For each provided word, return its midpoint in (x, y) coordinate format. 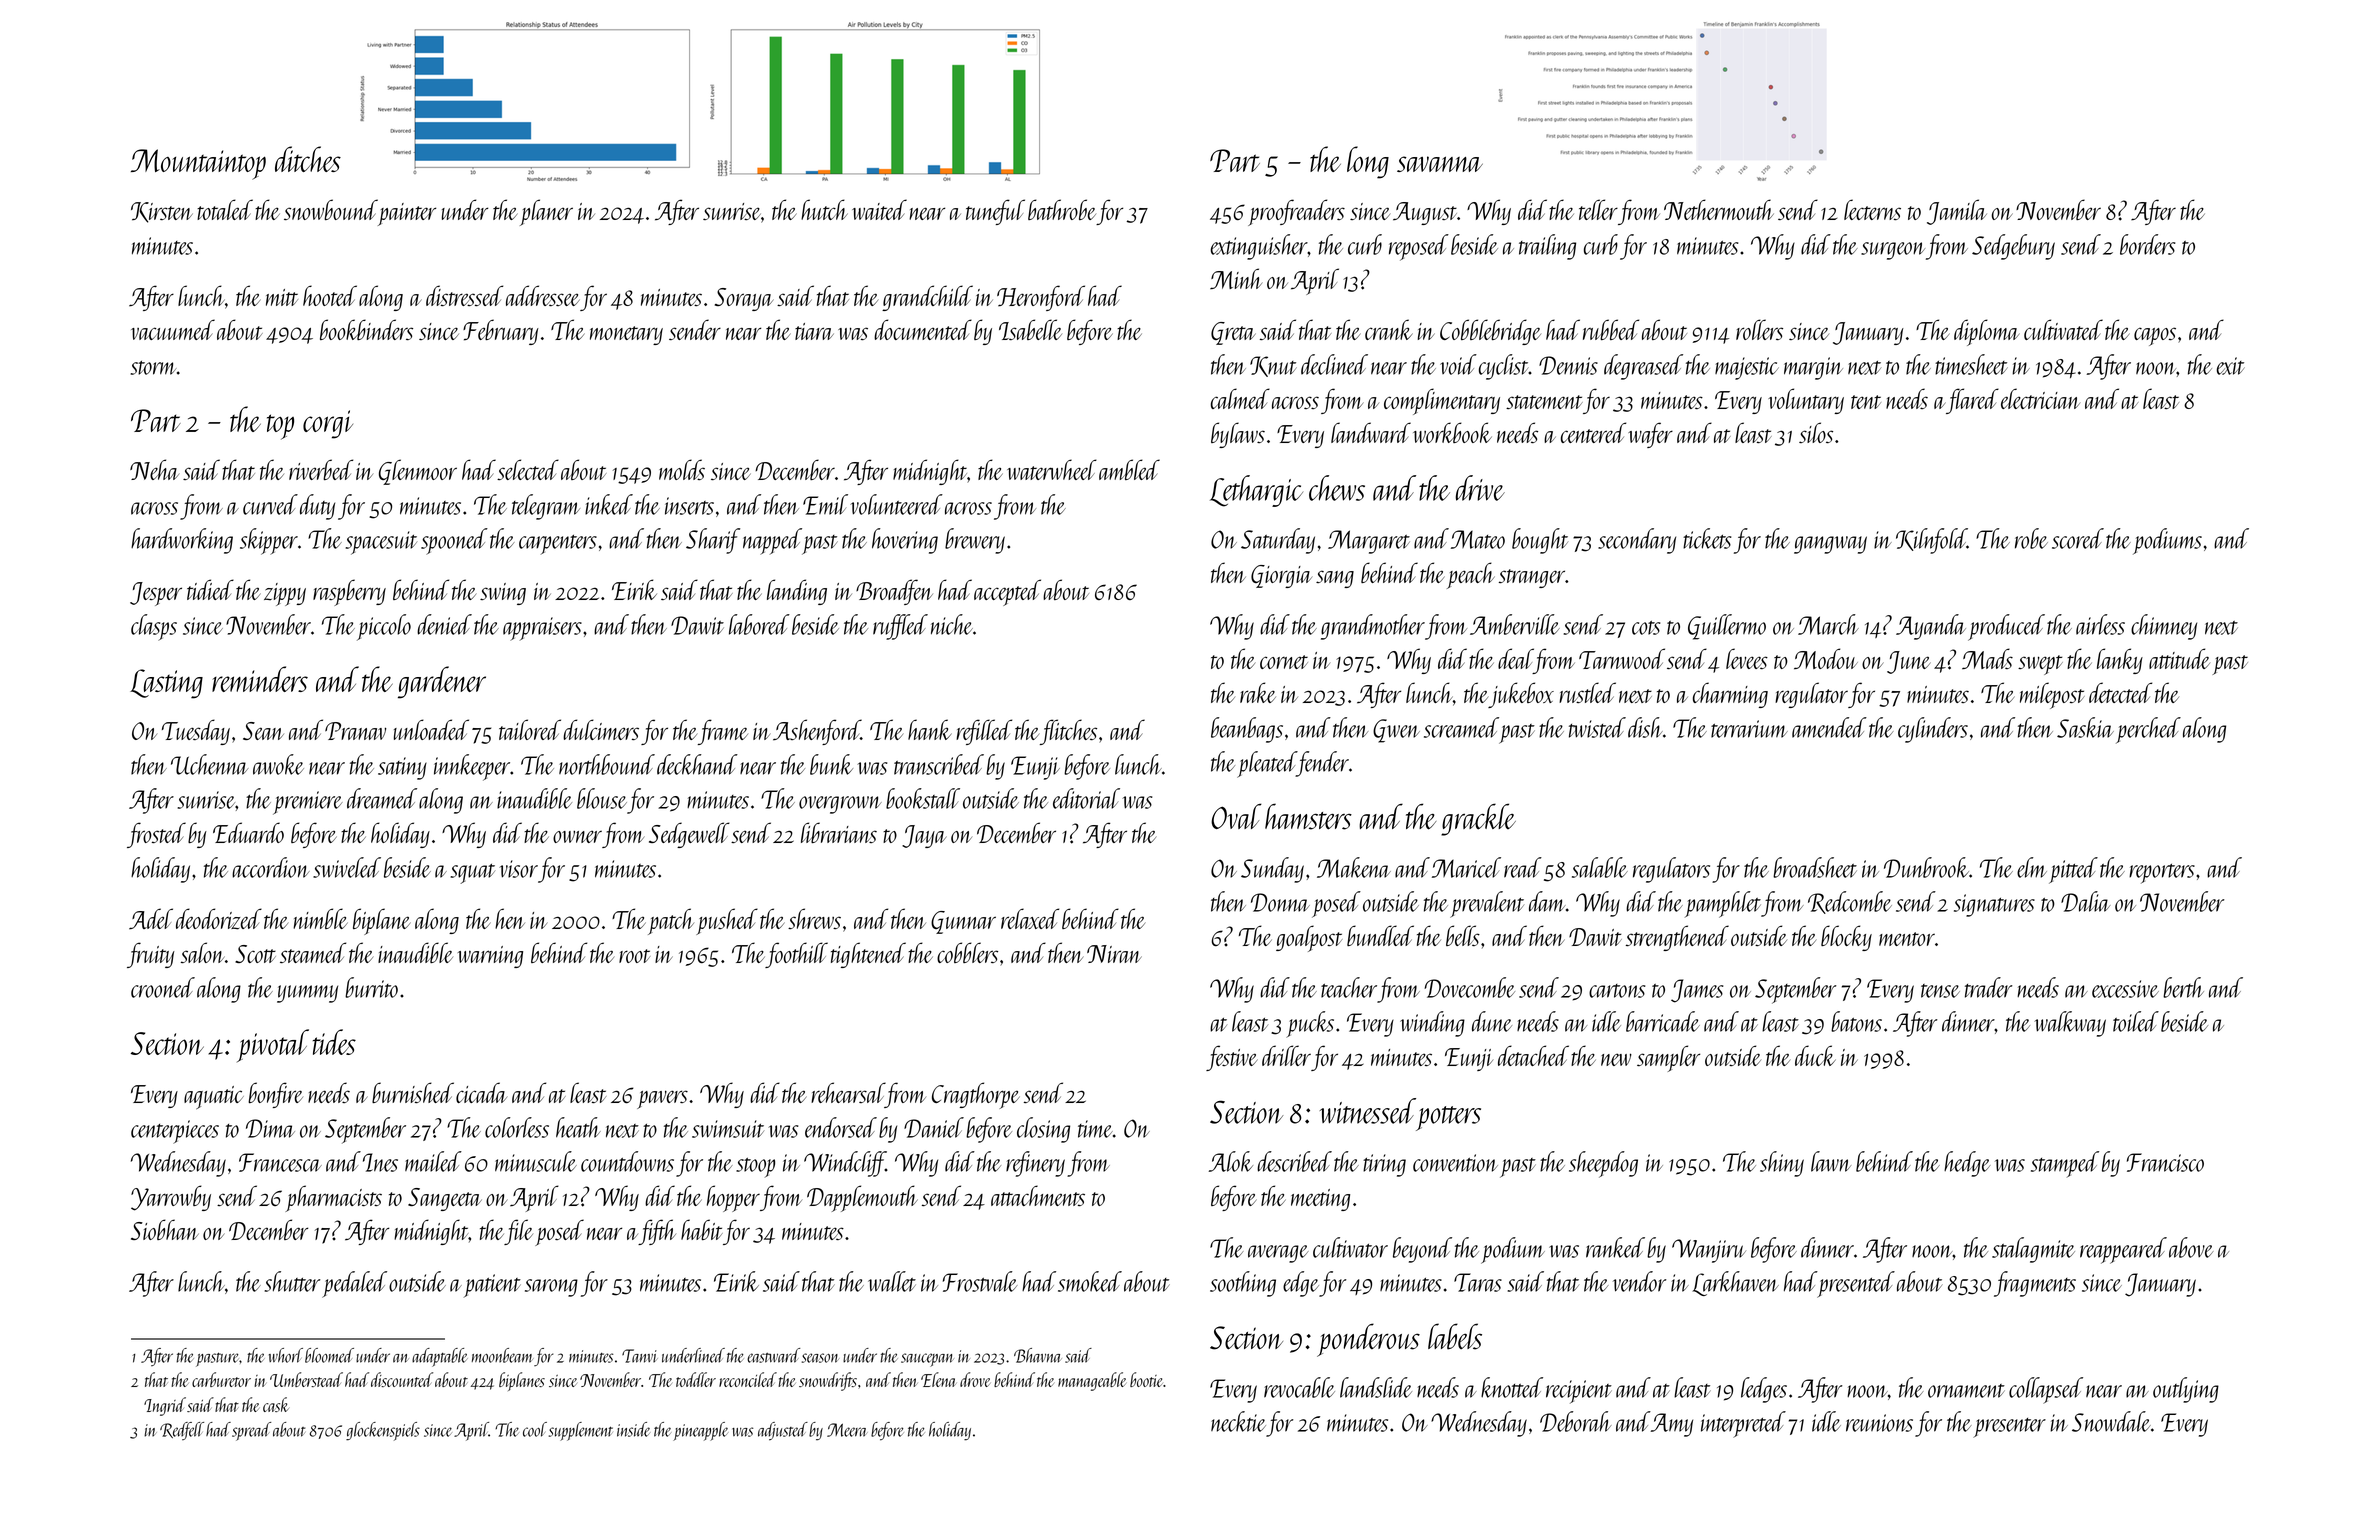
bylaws (1238, 435)
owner (577, 837)
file (518, 1232)
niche (952, 624)
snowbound (331, 209)
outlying (2186, 1390)
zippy (285, 594)
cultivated (2063, 329)
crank (1389, 329)
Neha (154, 469)
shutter (292, 1281)
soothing (1243, 1284)
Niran (1114, 954)
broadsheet (1815, 867)
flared (1972, 401)
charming (1730, 695)
